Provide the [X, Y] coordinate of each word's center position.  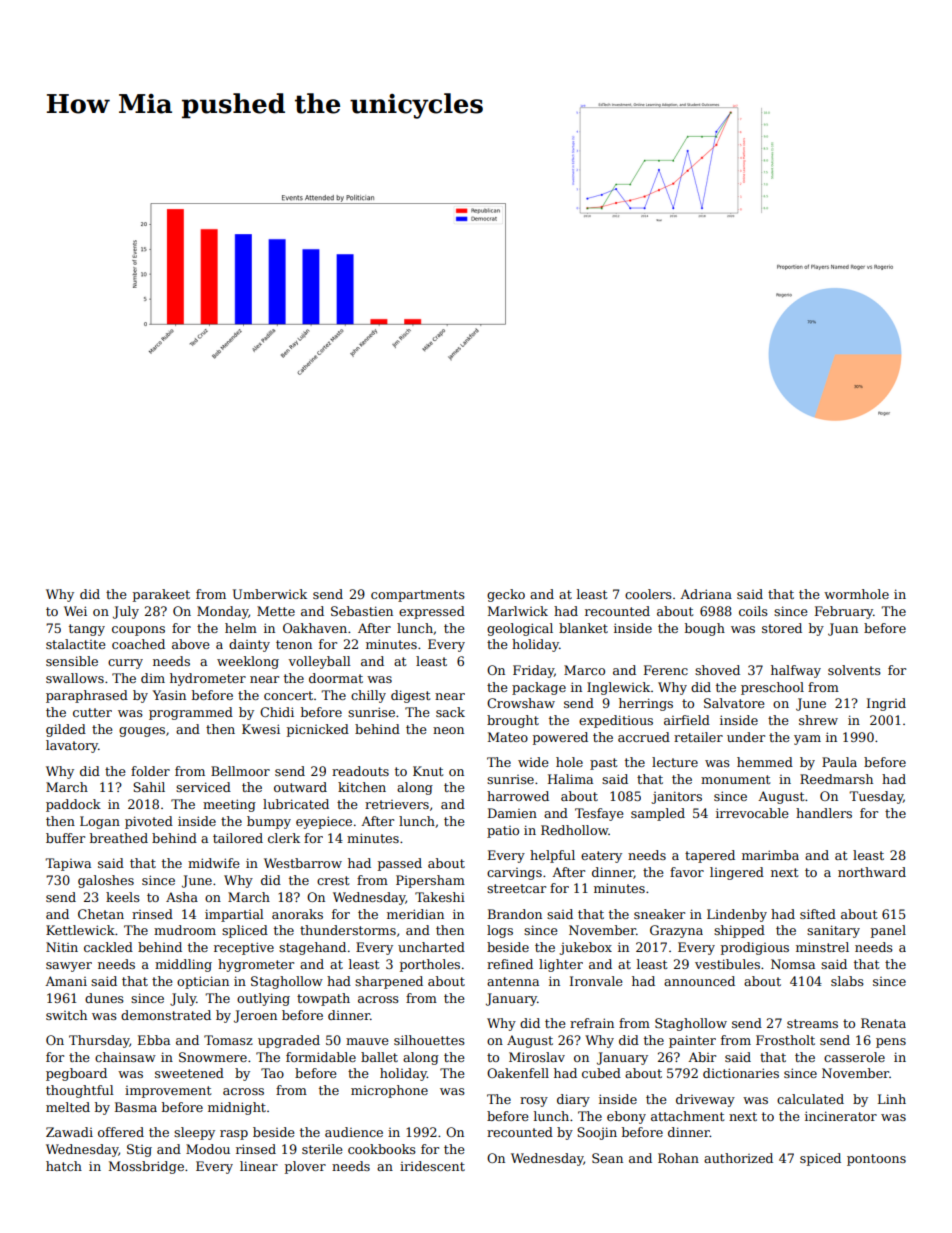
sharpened [389, 982]
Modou [208, 1149]
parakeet [161, 595]
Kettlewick [80, 930]
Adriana [706, 594]
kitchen [362, 787]
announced [699, 981]
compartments [418, 596]
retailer [698, 737]
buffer [65, 838]
